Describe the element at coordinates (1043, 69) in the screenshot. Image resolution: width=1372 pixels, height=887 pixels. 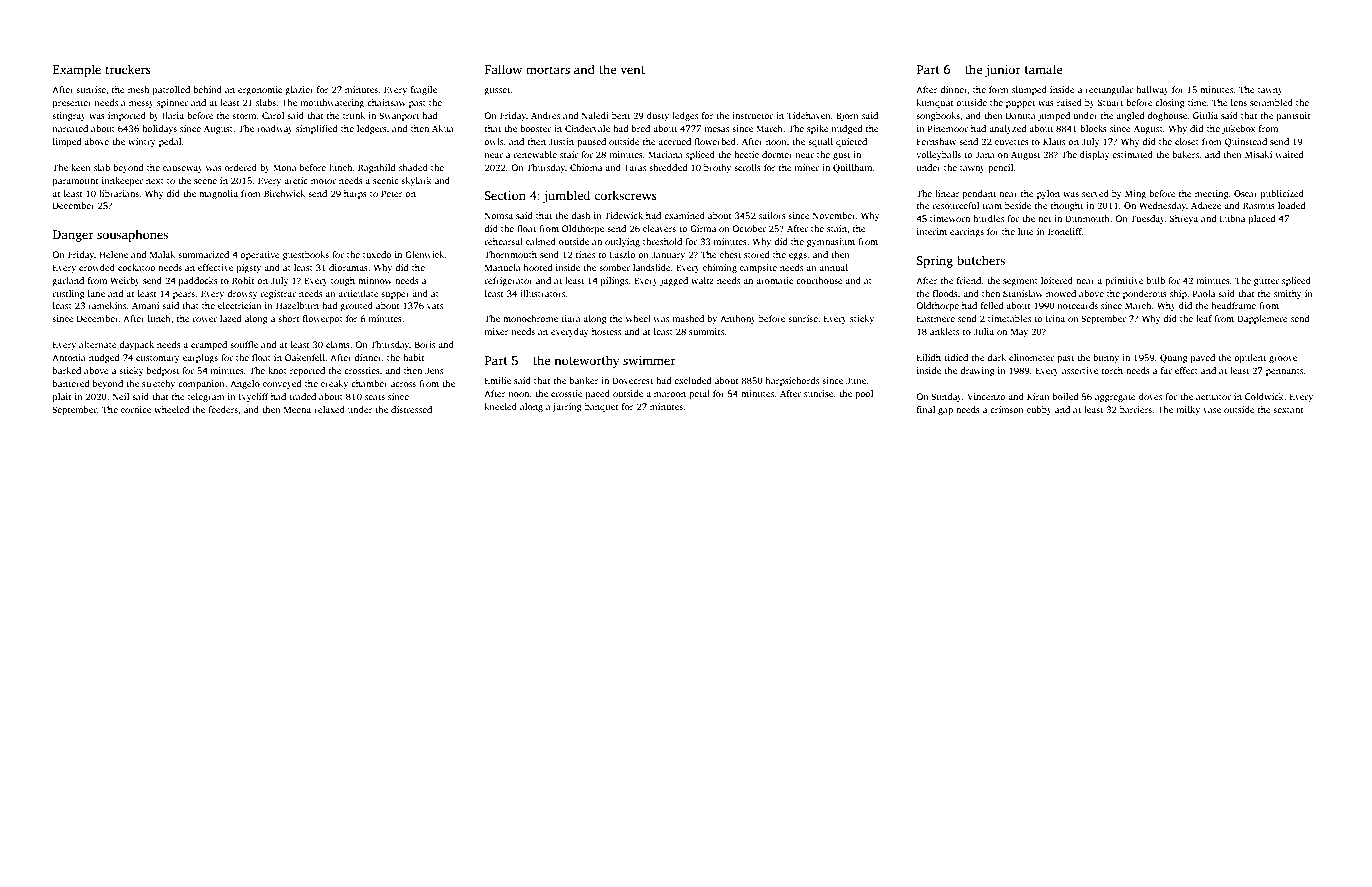
I see `tamale` at that location.
